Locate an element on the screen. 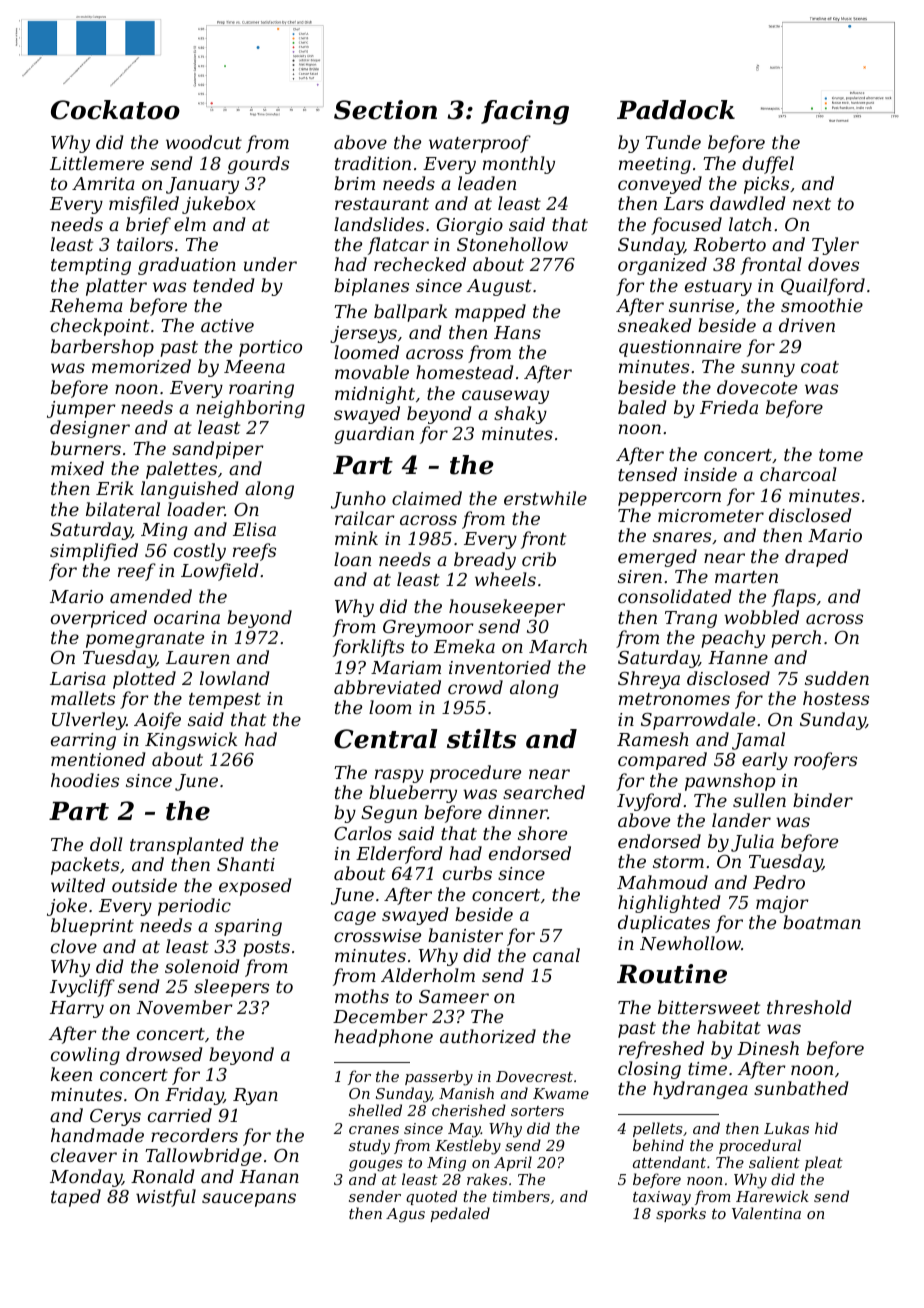 This screenshot has height=1308, width=924. mapped is located at coordinates (490, 313).
